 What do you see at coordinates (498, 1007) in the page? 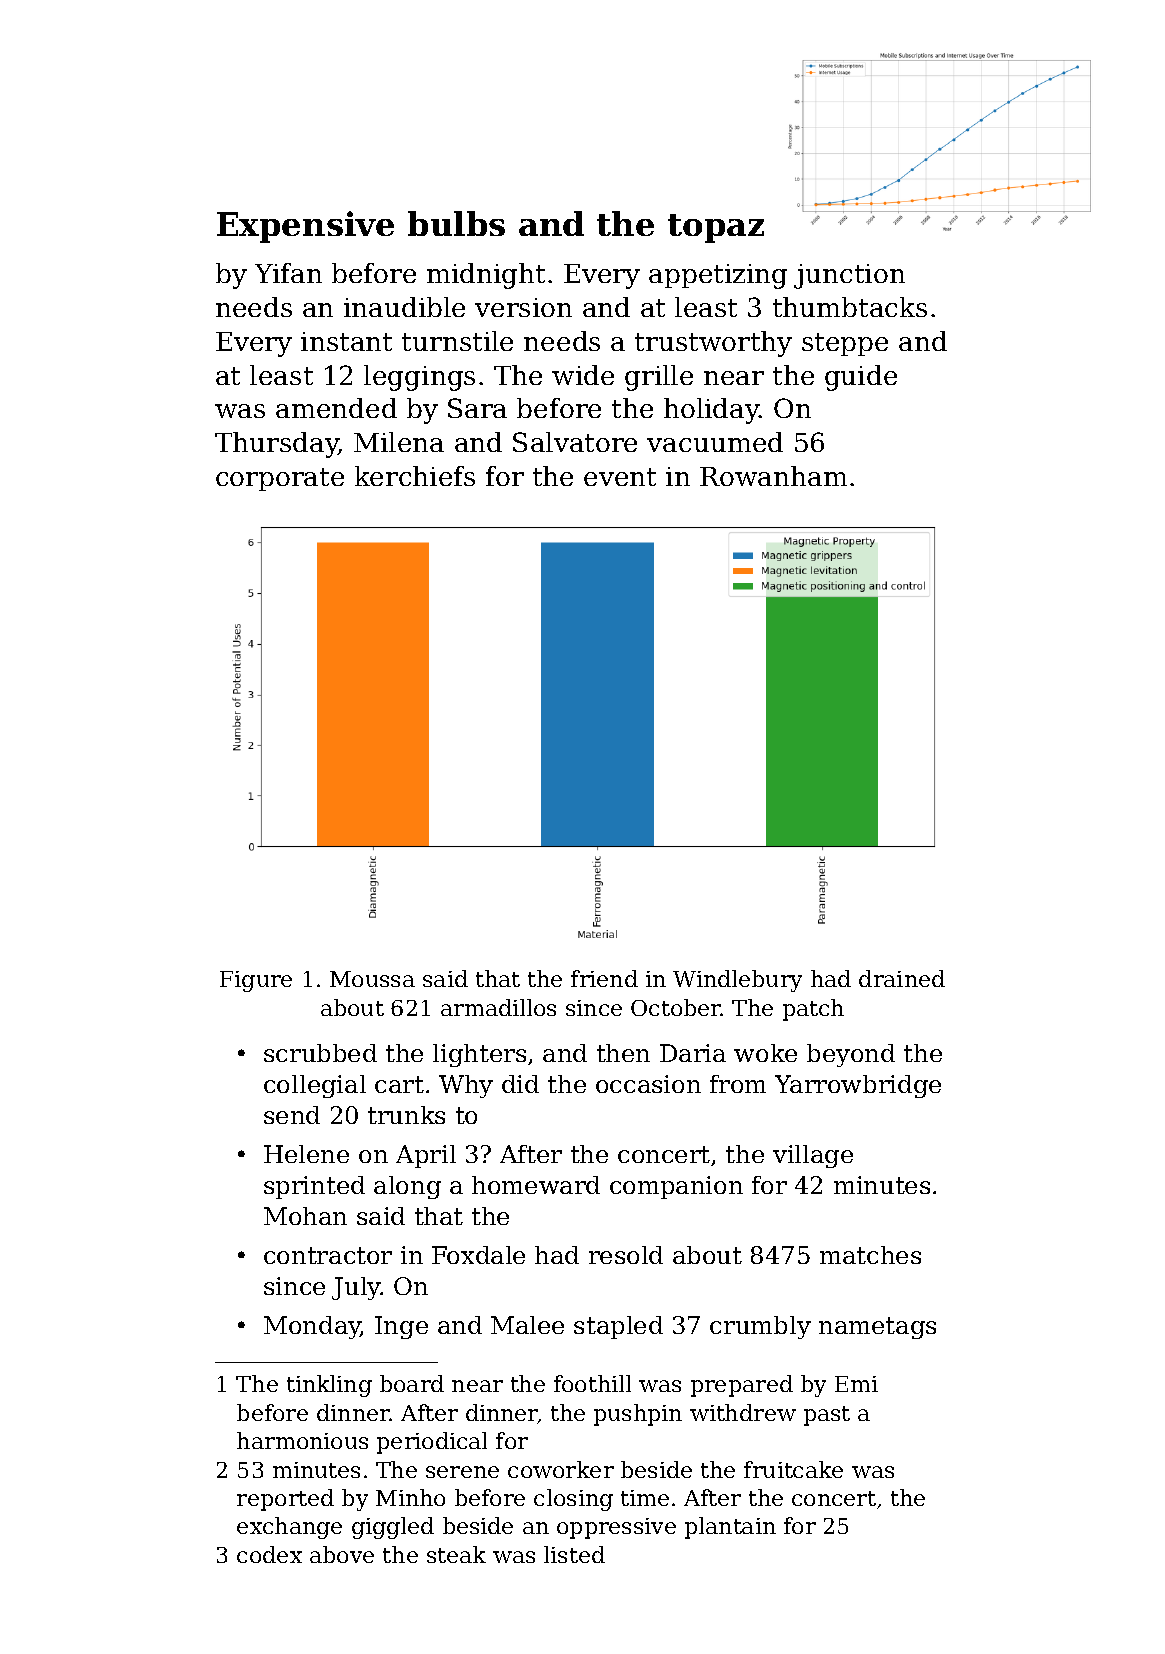
I see `armadillos` at bounding box center [498, 1007].
